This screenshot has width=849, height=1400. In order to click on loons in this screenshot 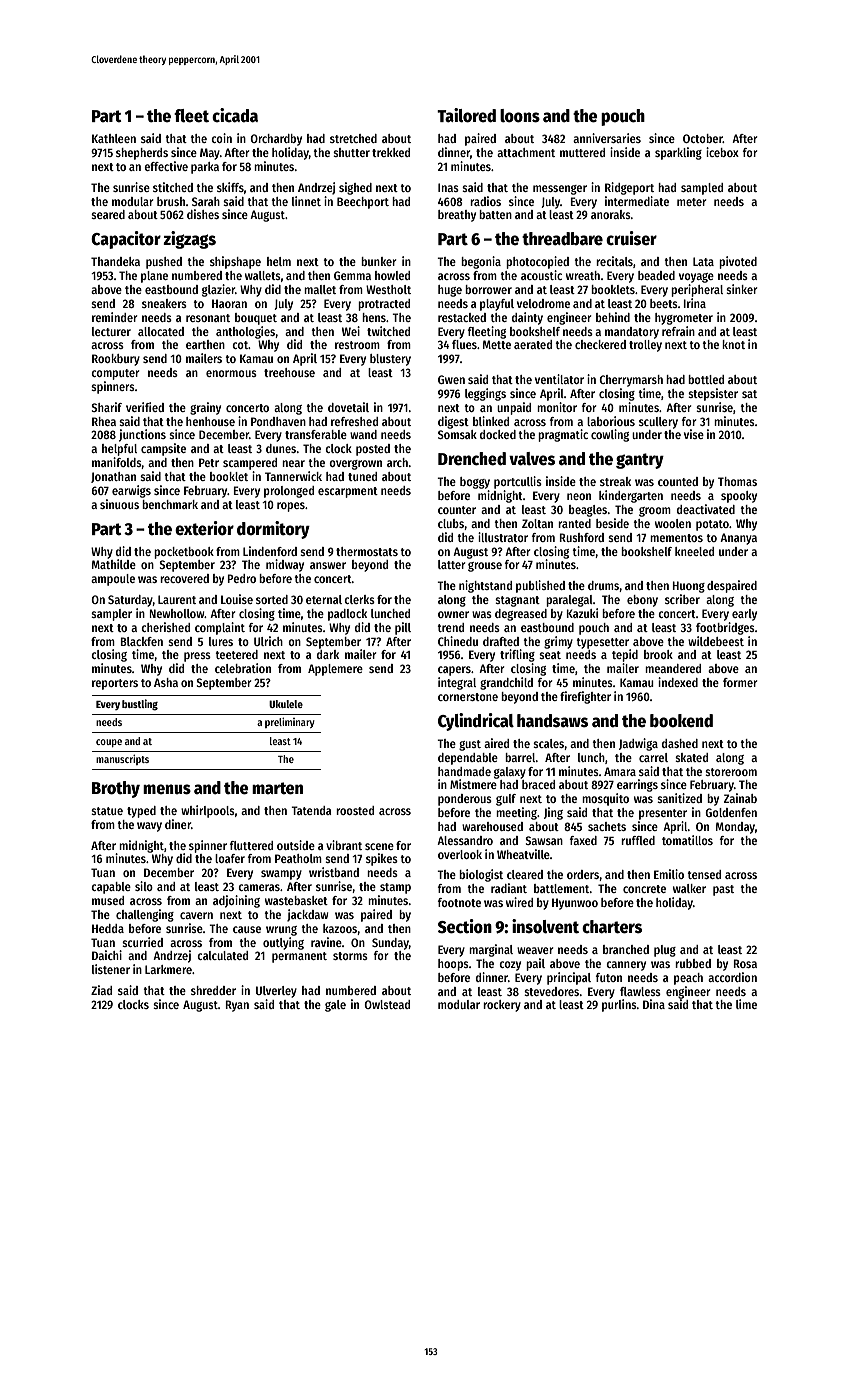, I will do `click(520, 116)`.
